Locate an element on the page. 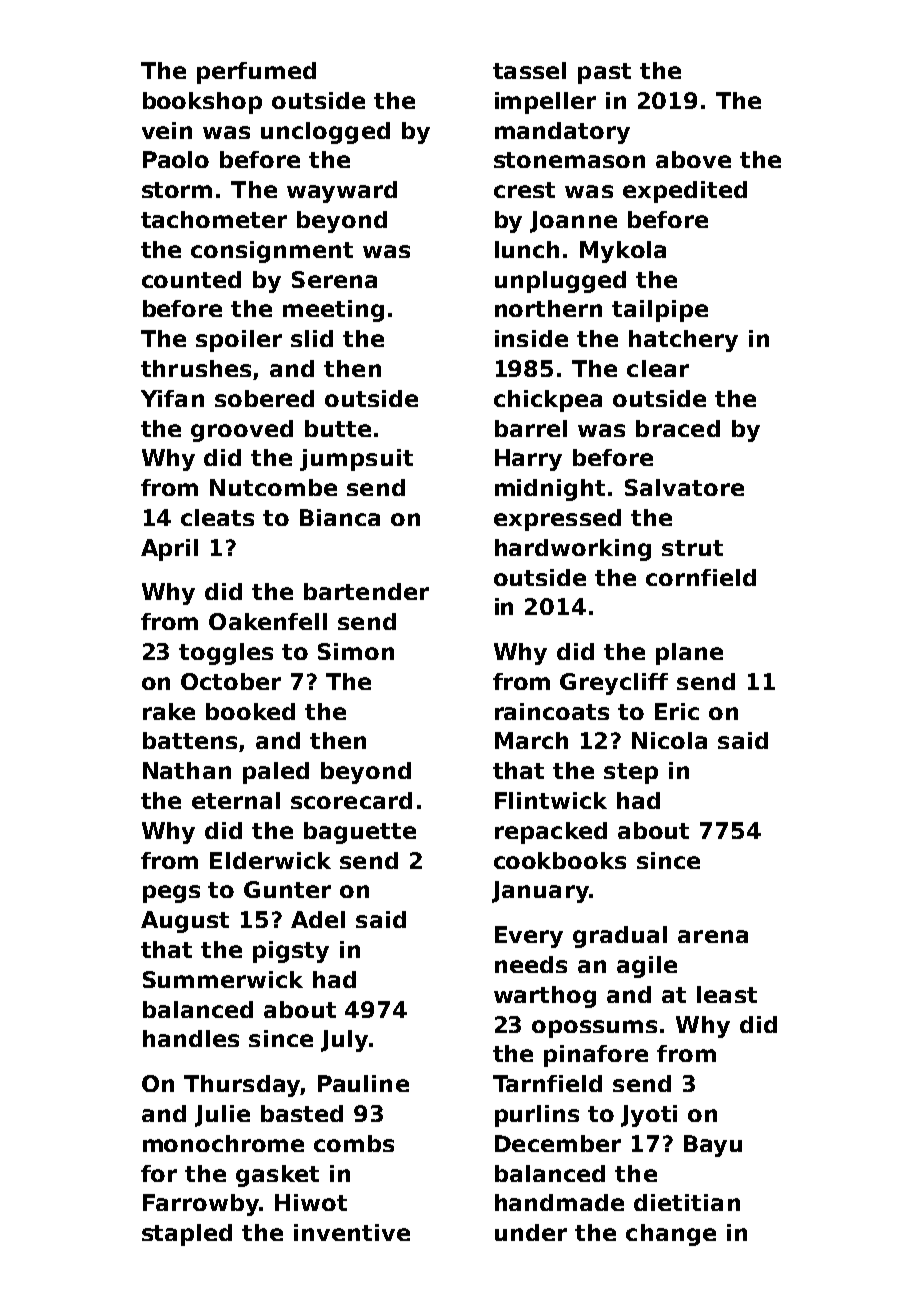  perfumed is located at coordinates (256, 73).
